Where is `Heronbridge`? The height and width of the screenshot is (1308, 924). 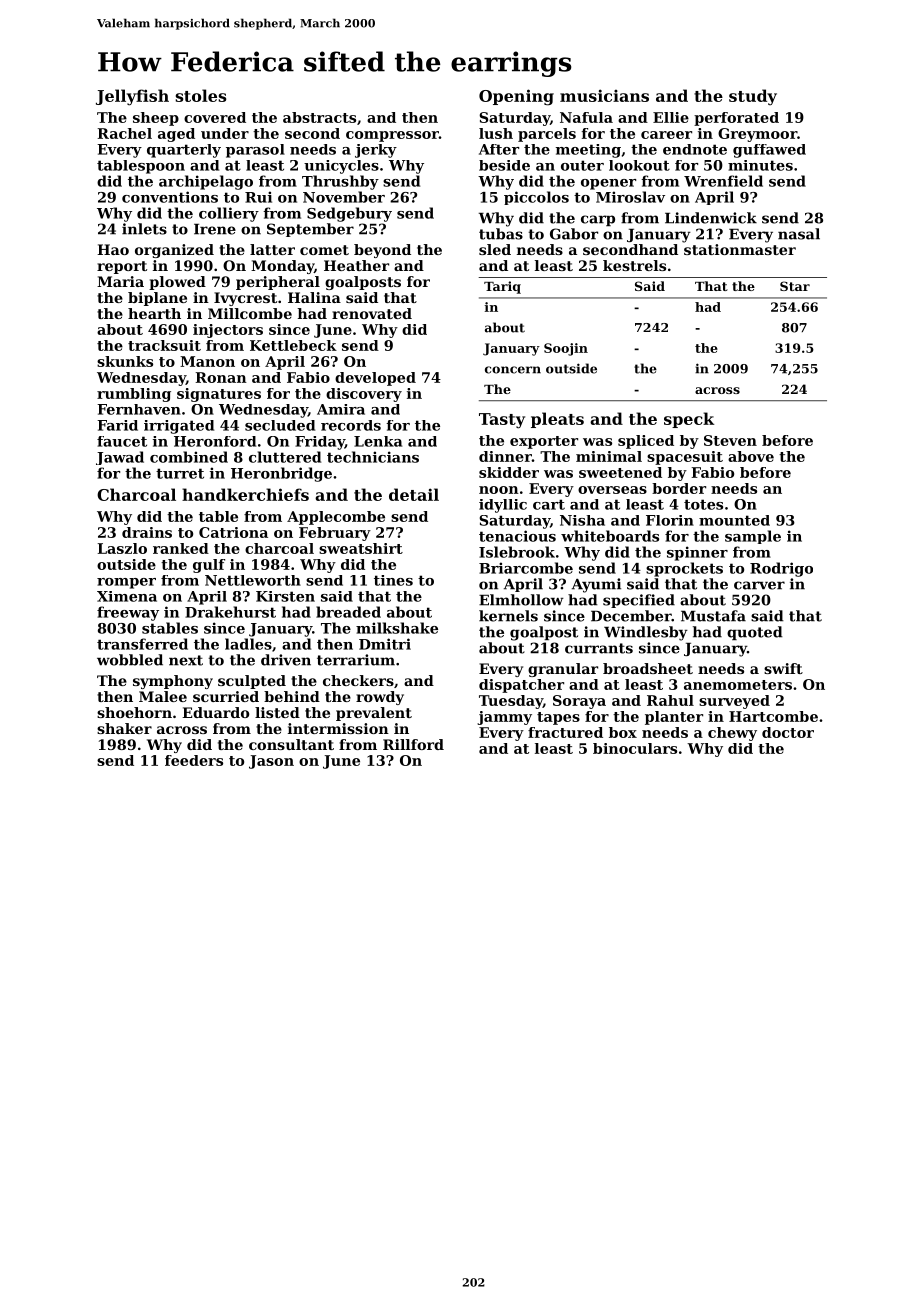
Heronbridge is located at coordinates (281, 474).
